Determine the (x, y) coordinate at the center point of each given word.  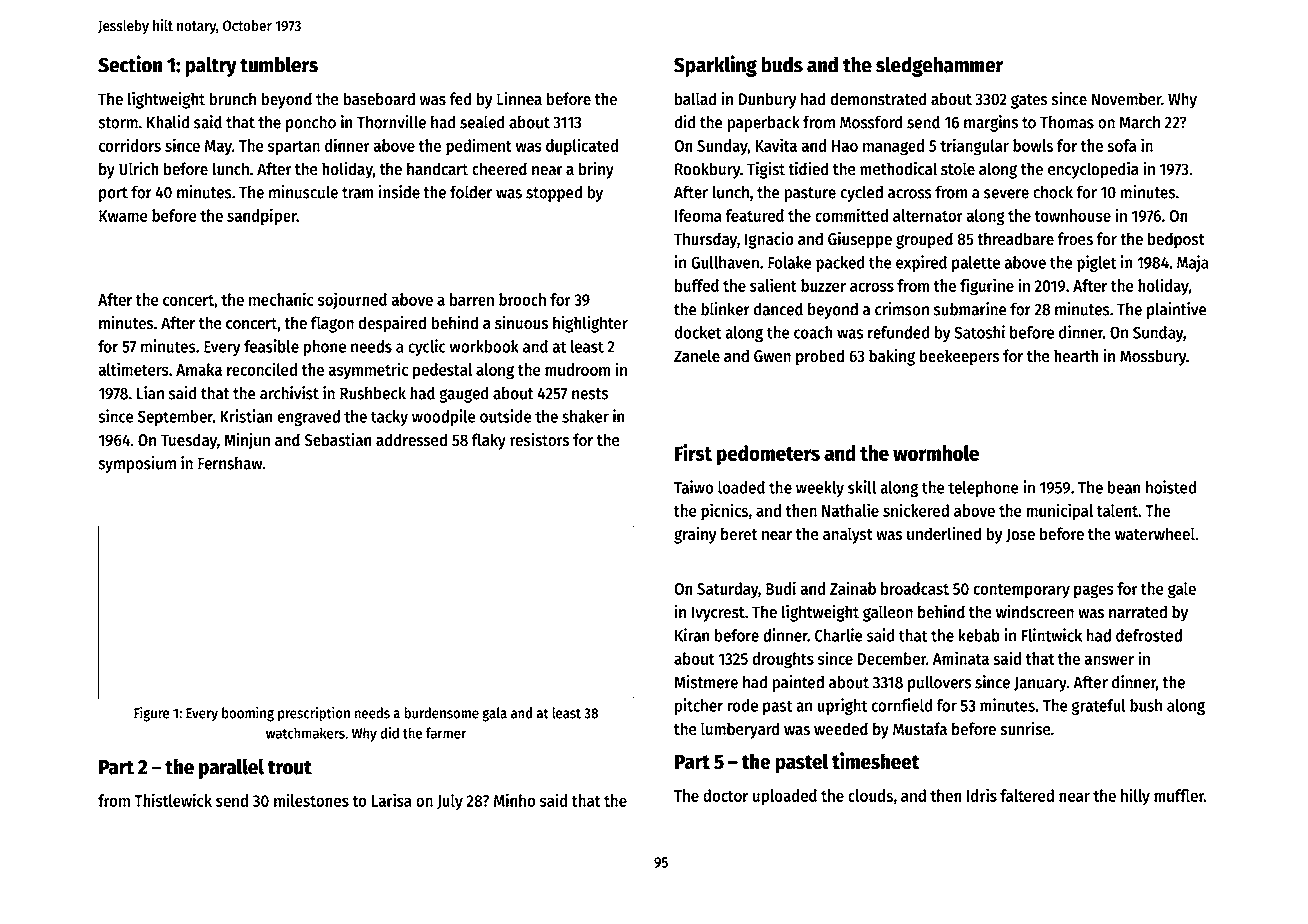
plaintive (1177, 310)
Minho (515, 800)
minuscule (303, 192)
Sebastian (338, 439)
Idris (982, 795)
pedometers (768, 455)
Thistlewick (173, 800)
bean (1124, 487)
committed (851, 215)
